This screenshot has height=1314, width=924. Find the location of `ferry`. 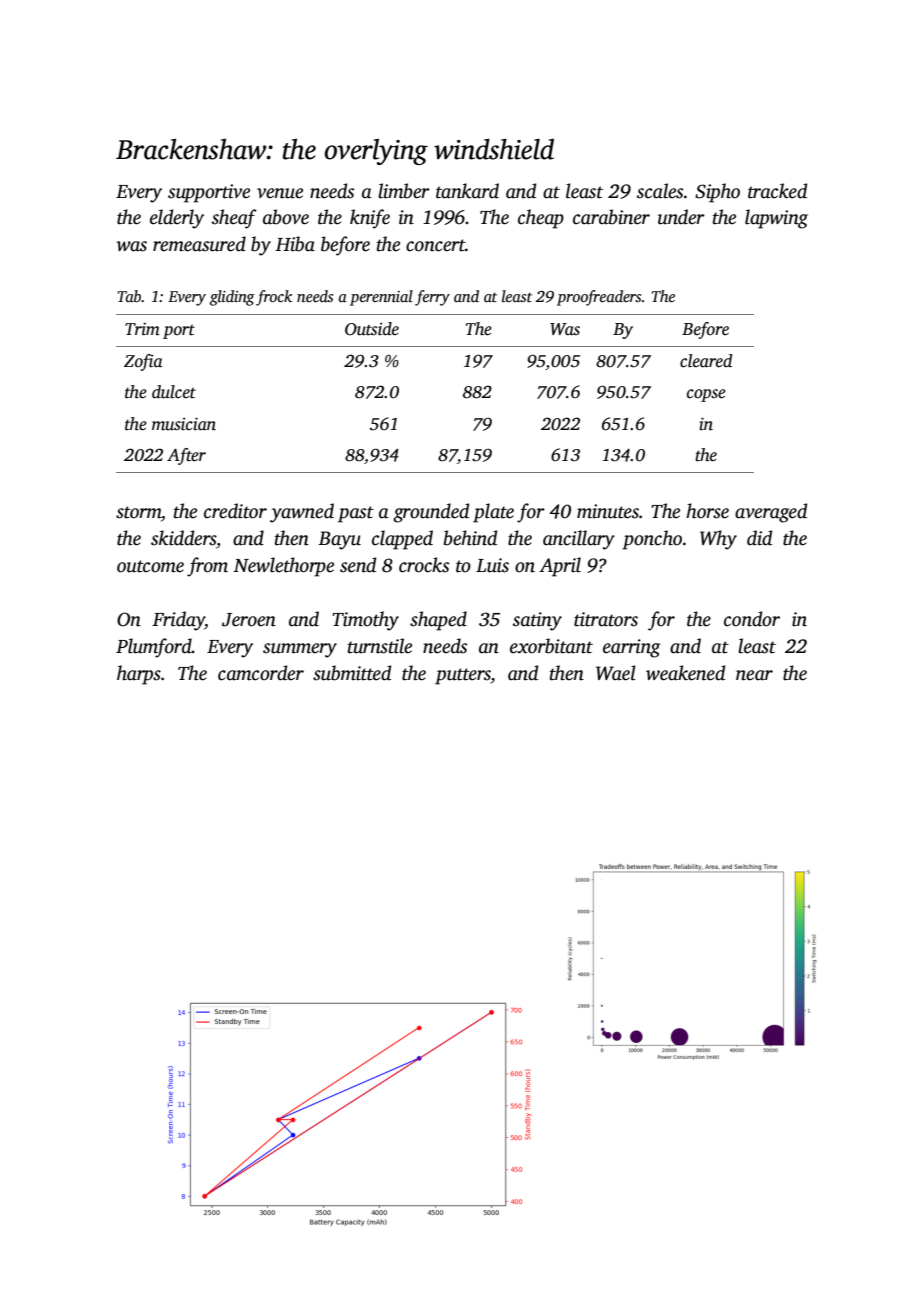

ferry is located at coordinates (432, 298).
